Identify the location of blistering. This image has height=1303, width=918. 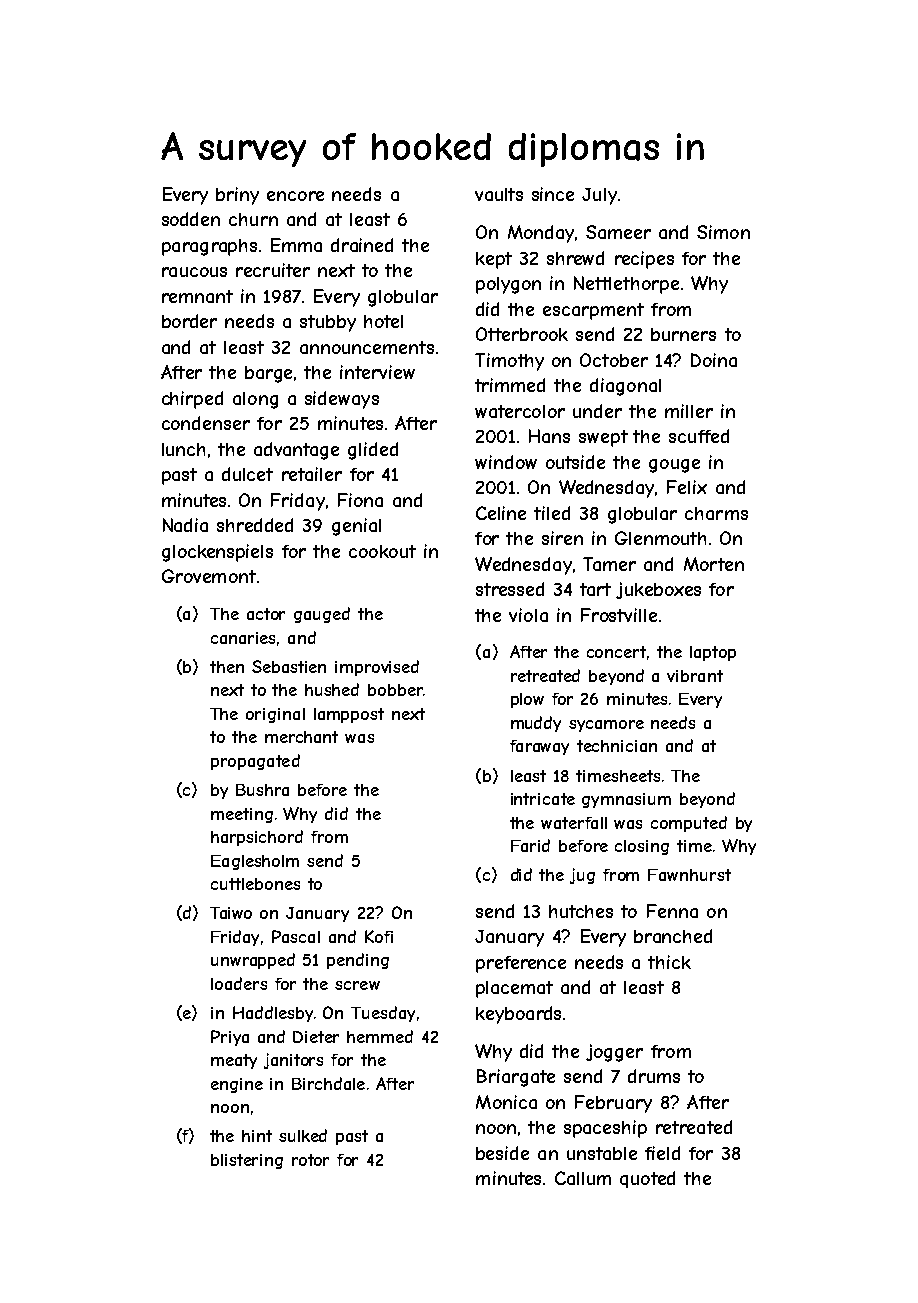
(247, 1161).
